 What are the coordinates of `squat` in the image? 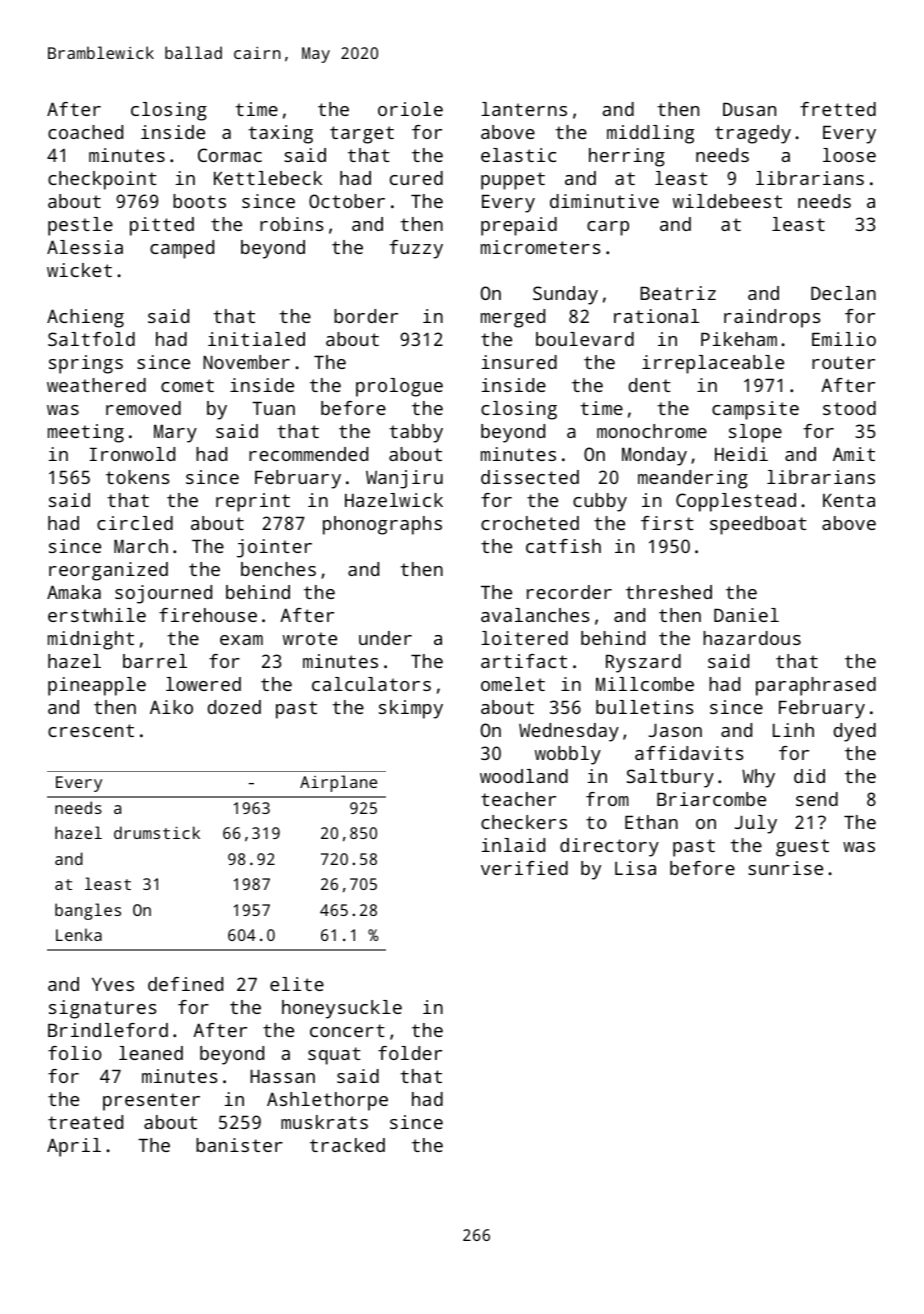 It's located at (334, 1056).
